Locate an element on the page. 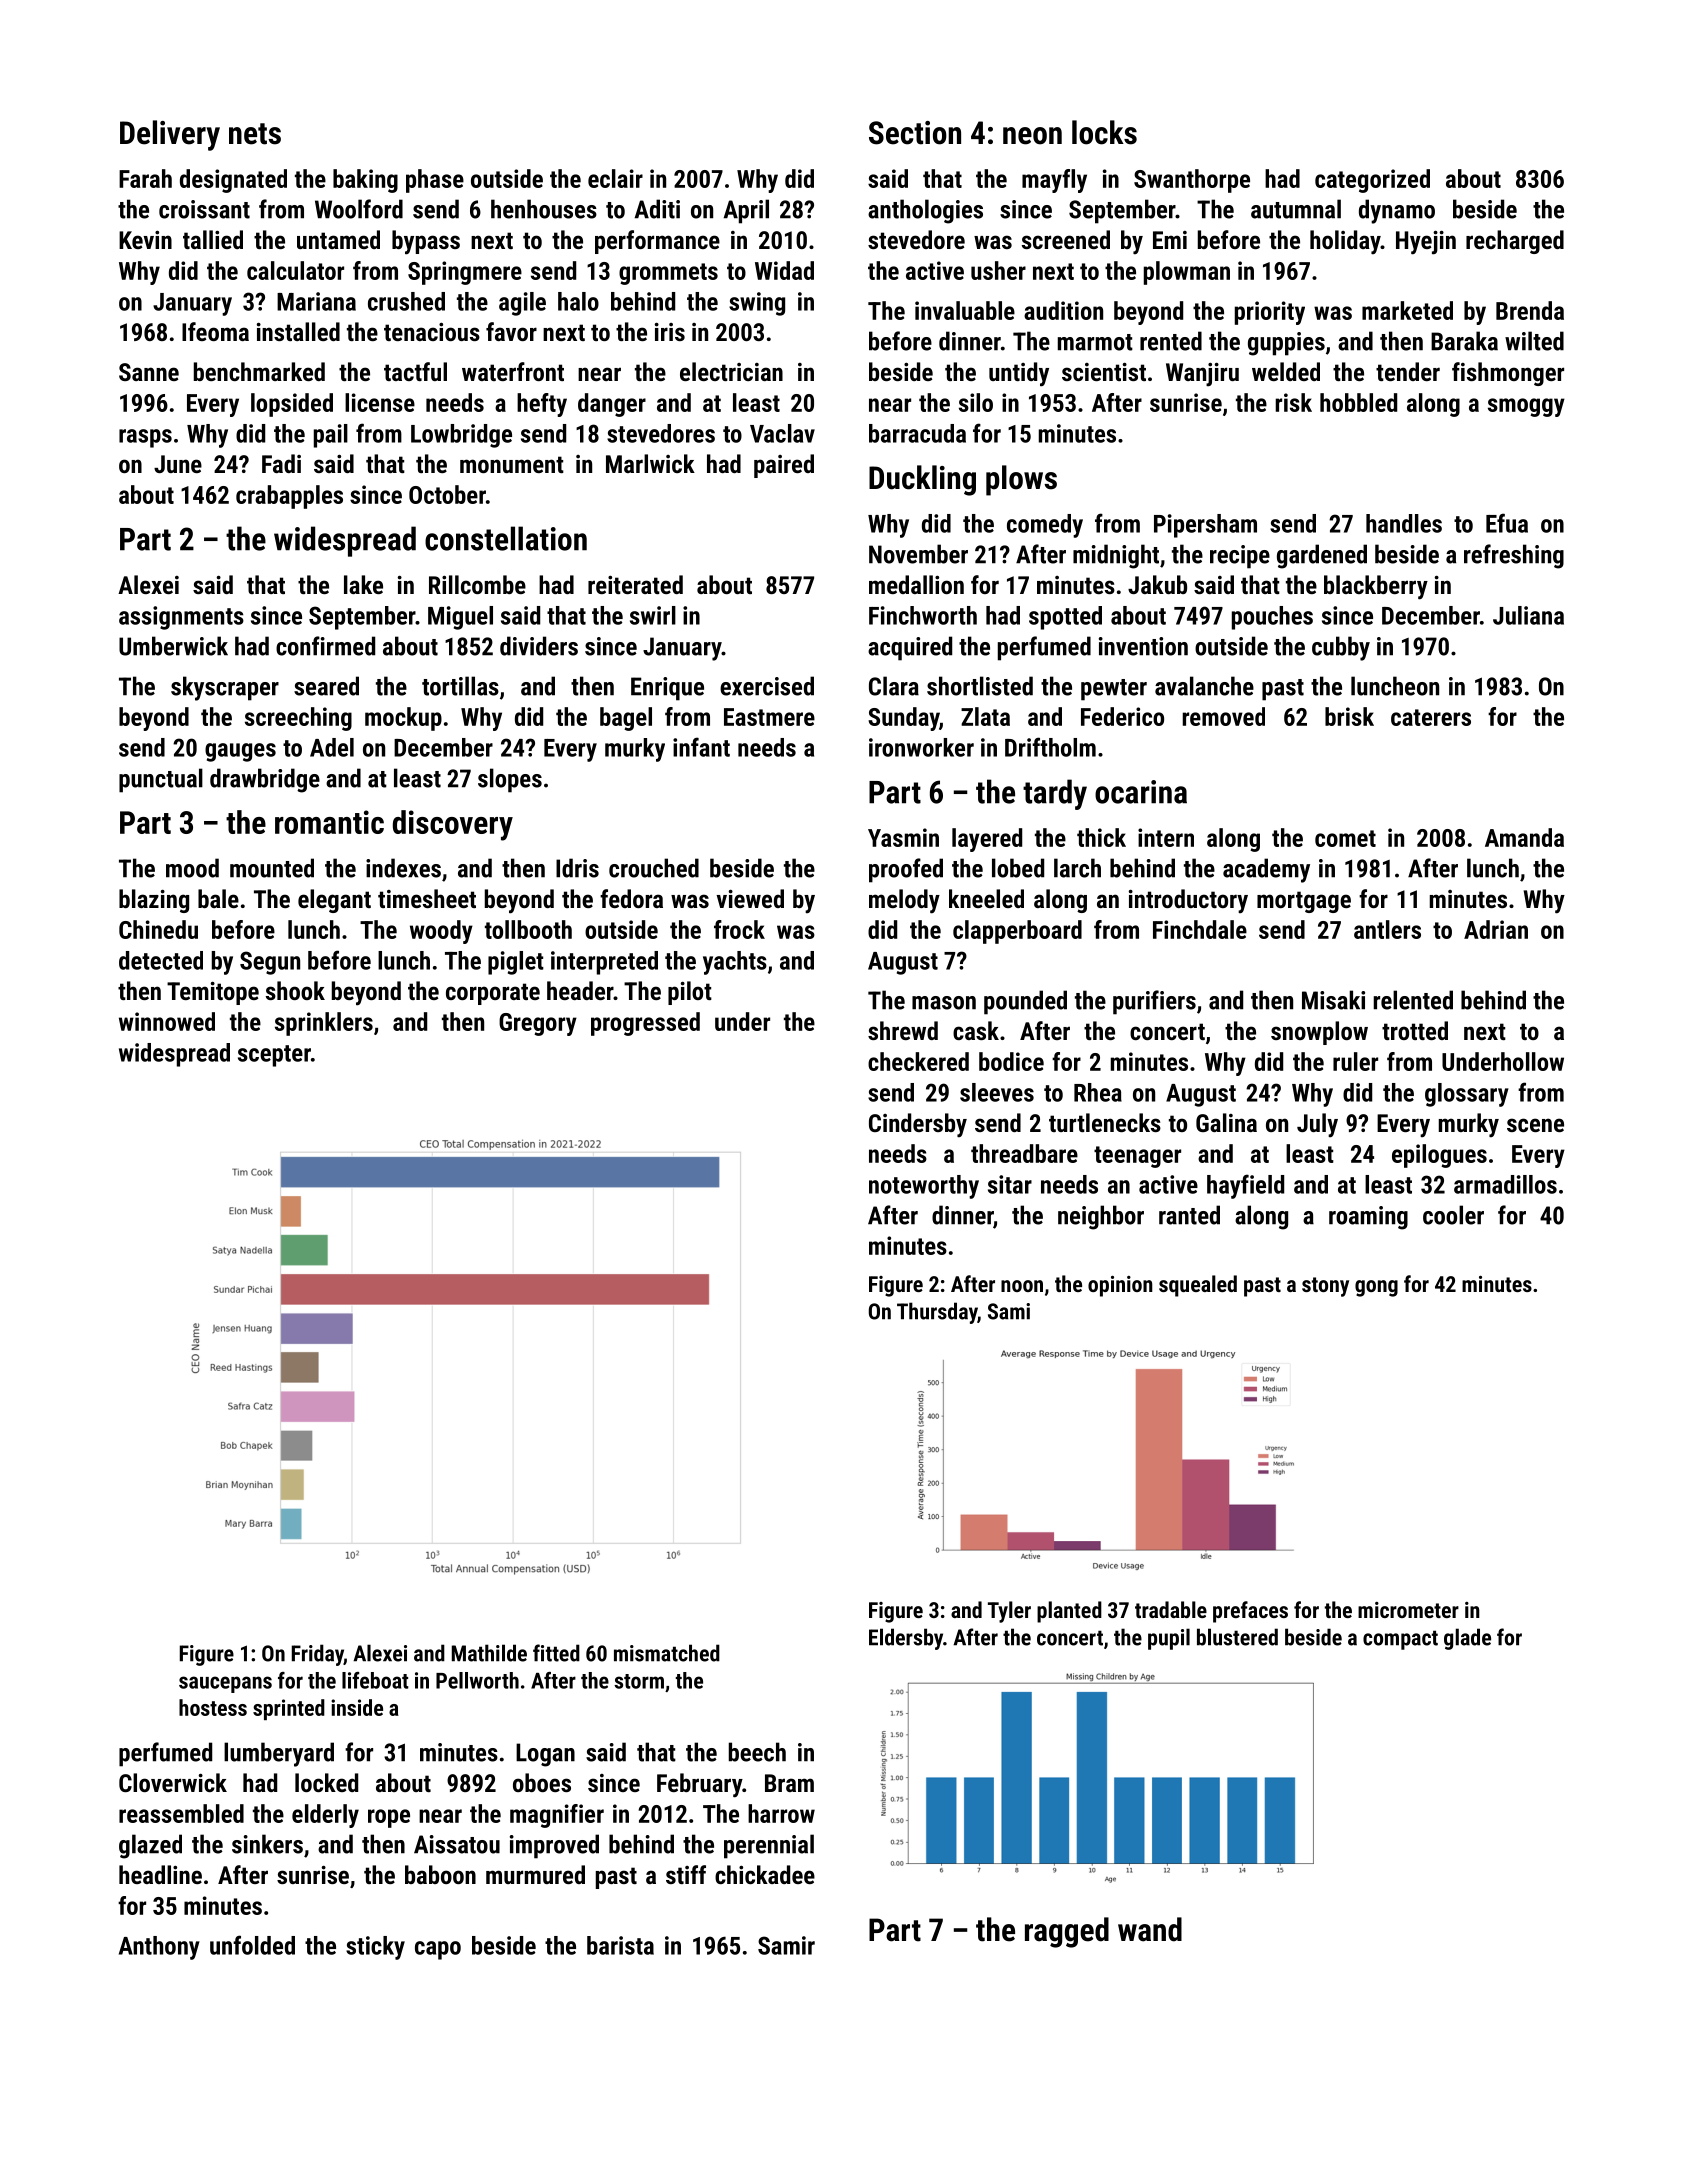 This page has width=1683, height=2178. hefty is located at coordinates (542, 405).
